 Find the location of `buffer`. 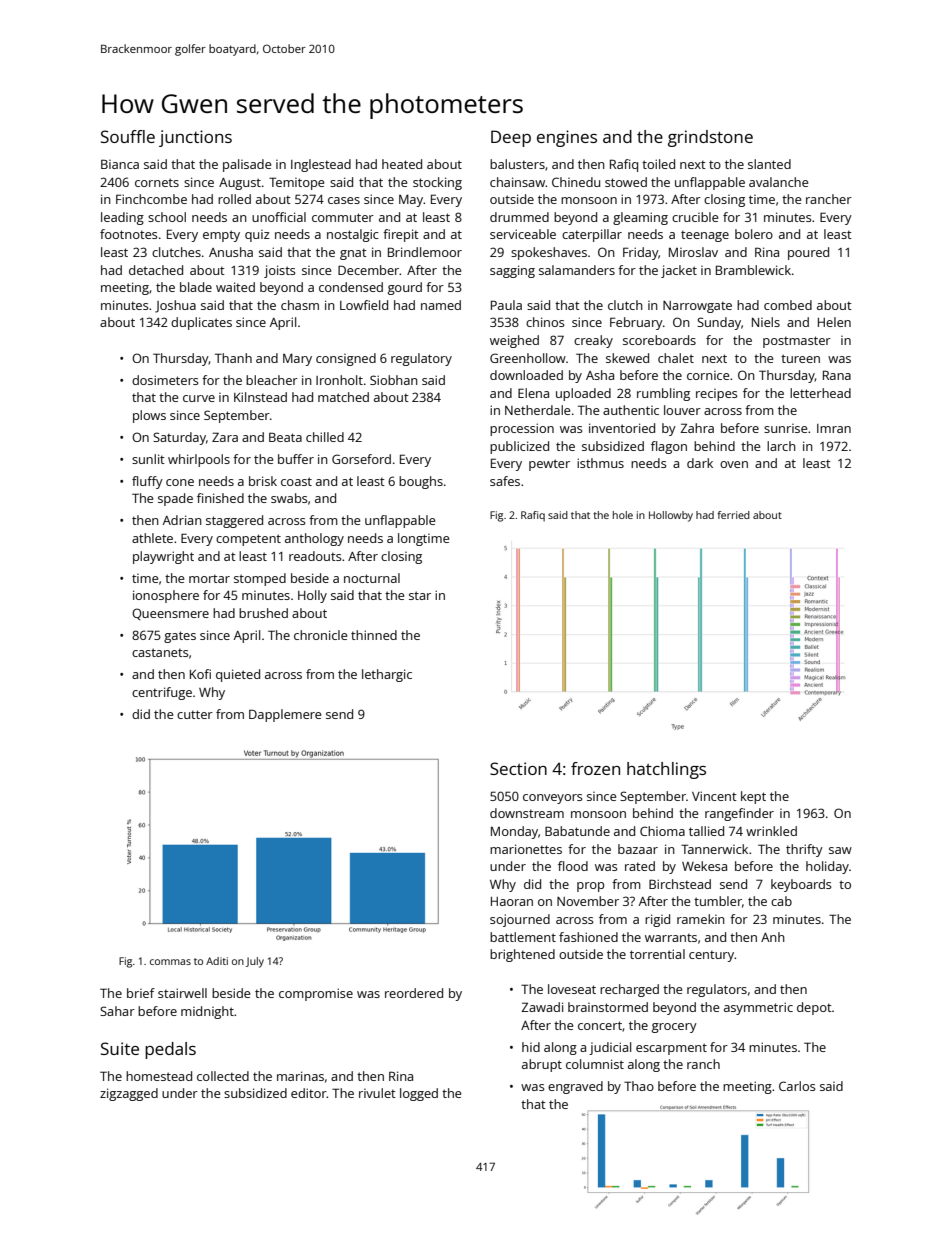

buffer is located at coordinates (296, 459).
